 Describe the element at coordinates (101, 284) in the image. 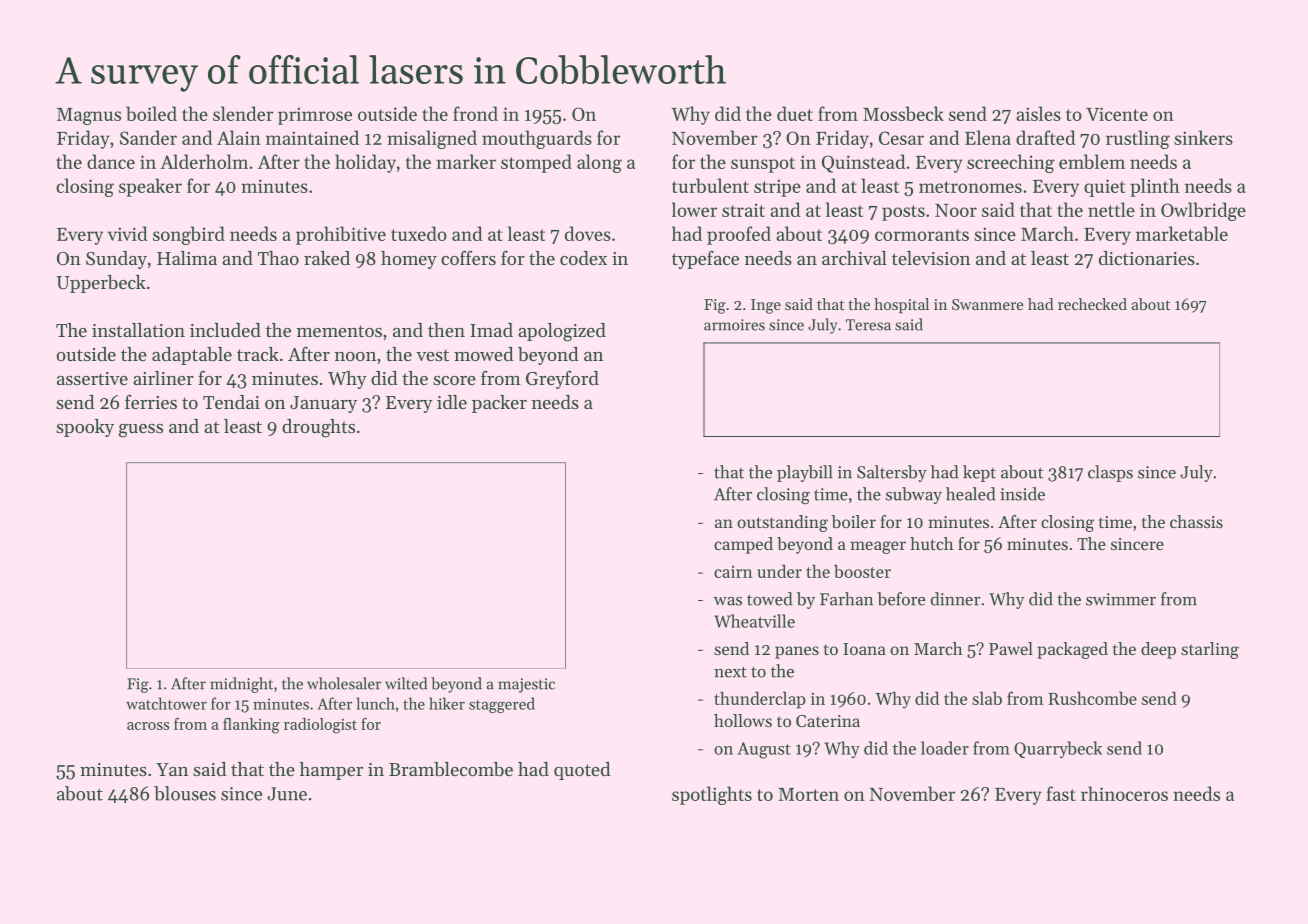

I see `Upperbeck` at that location.
